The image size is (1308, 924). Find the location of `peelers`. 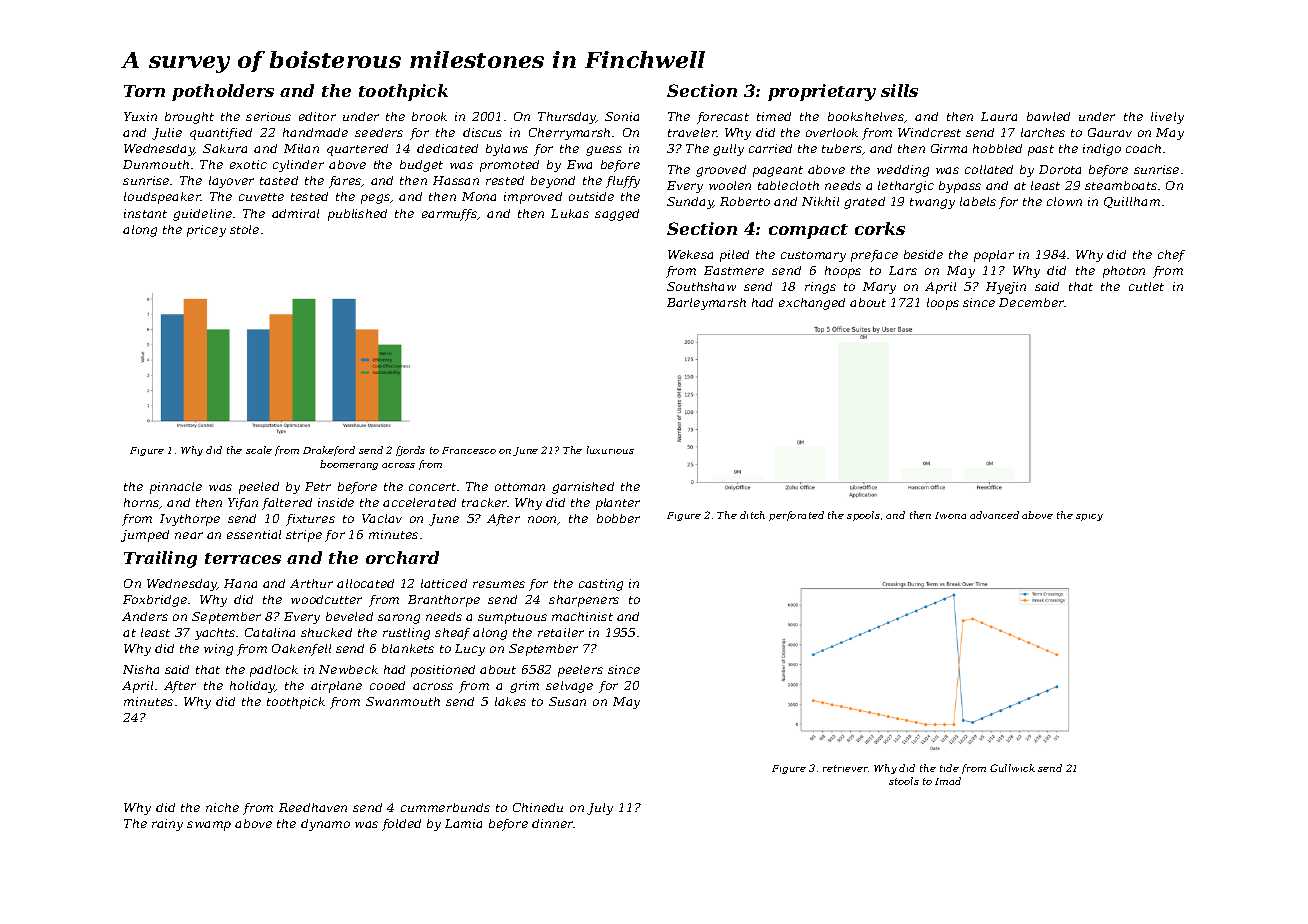

peelers is located at coordinates (580, 671).
